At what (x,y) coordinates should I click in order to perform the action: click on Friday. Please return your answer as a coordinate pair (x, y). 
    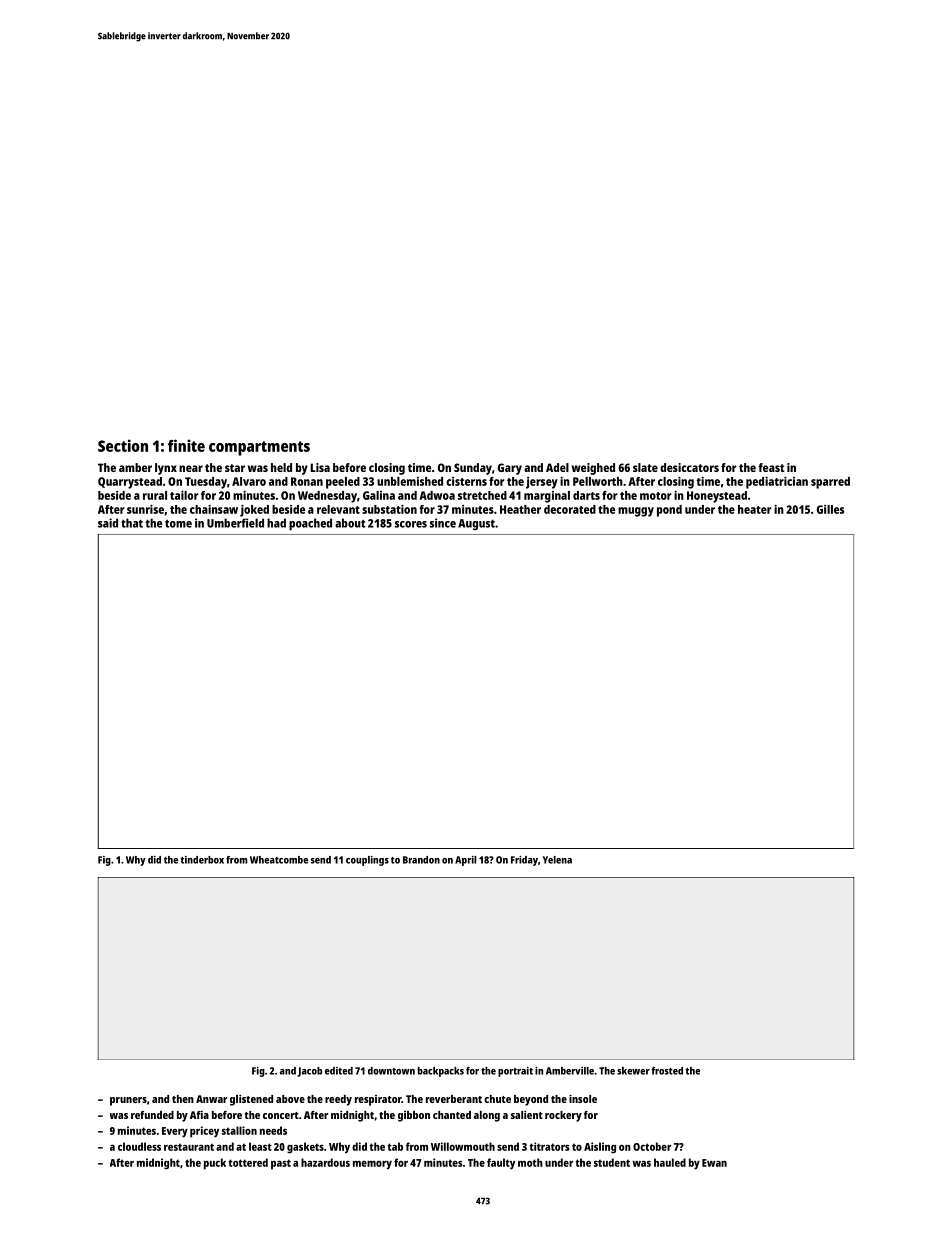
    Looking at the image, I should click on (524, 861).
